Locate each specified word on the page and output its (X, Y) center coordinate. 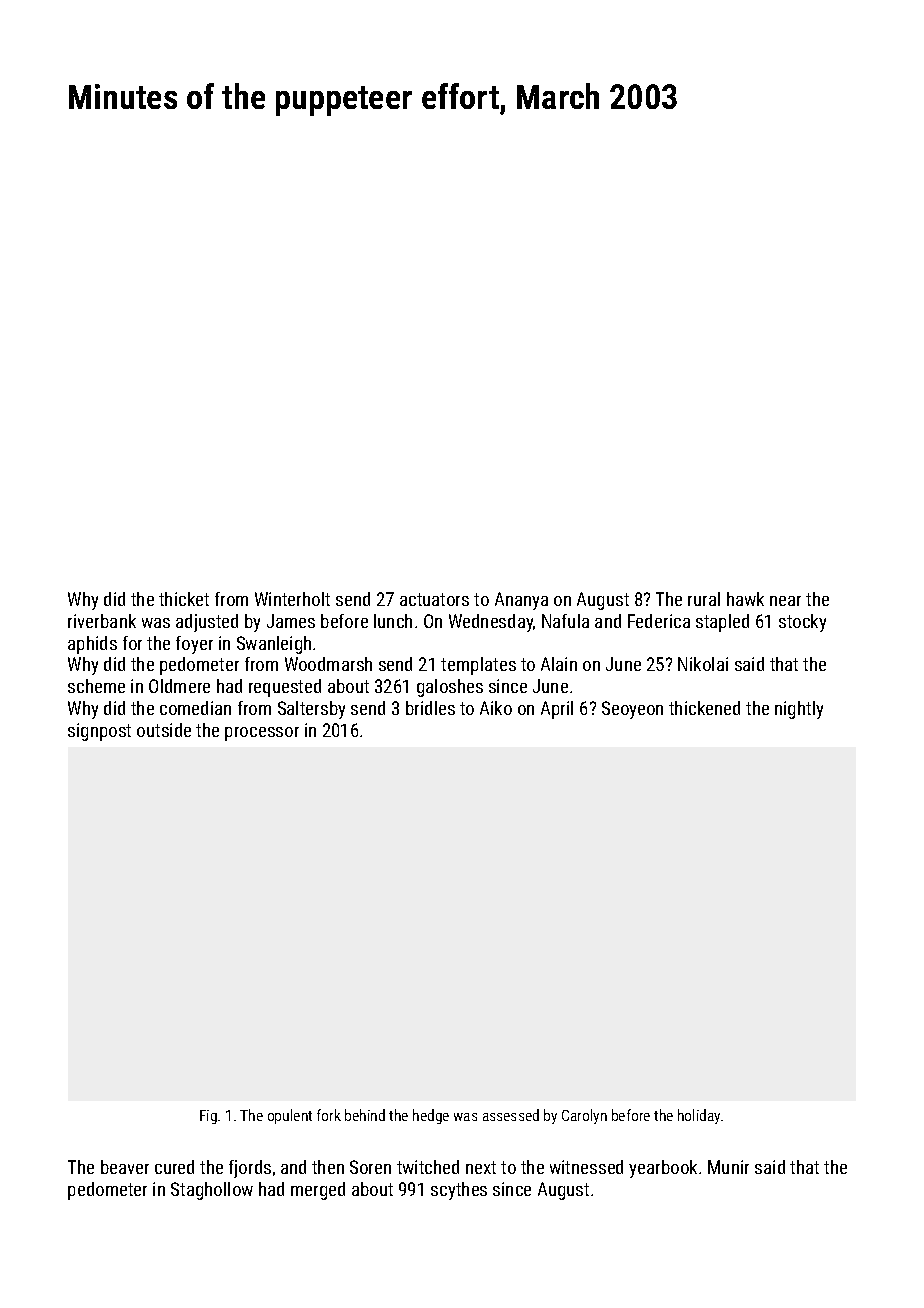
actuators (434, 599)
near (785, 601)
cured (174, 1167)
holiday (699, 1116)
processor (262, 734)
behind (365, 1115)
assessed (511, 1115)
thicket (184, 599)
